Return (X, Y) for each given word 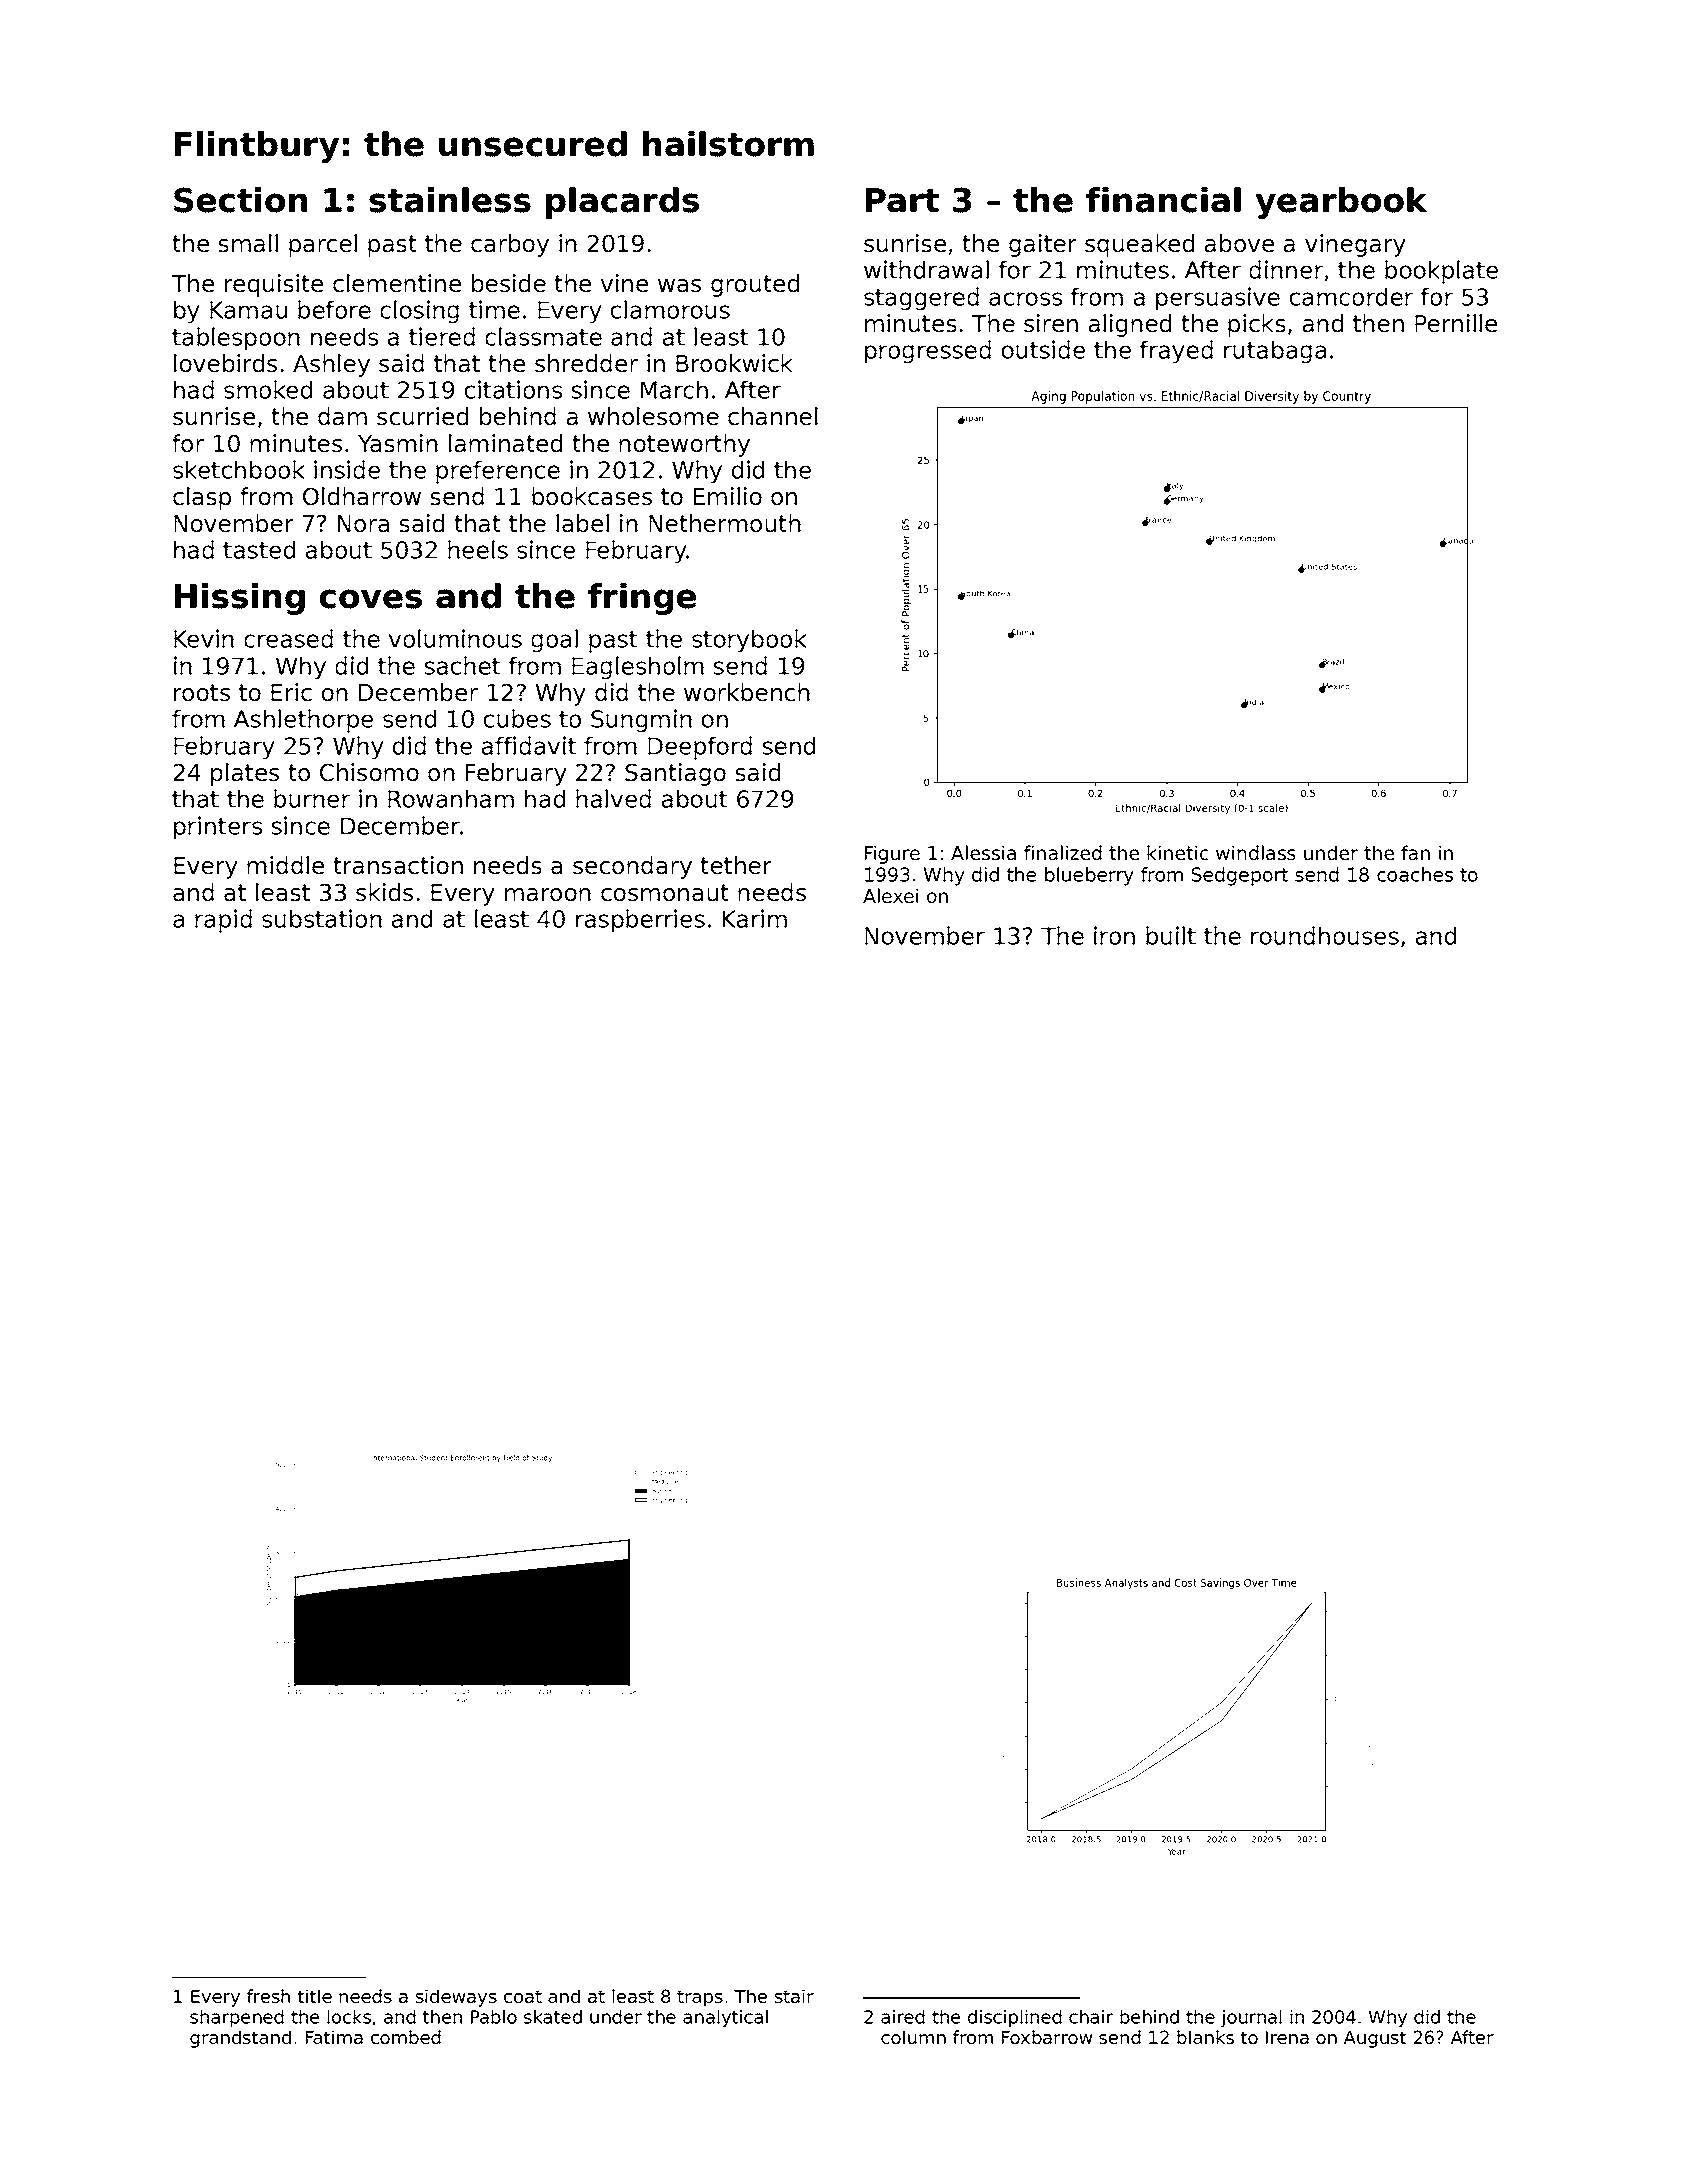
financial (1163, 200)
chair (1091, 2017)
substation (322, 918)
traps (700, 1998)
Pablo (494, 2017)
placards (622, 203)
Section (240, 200)
